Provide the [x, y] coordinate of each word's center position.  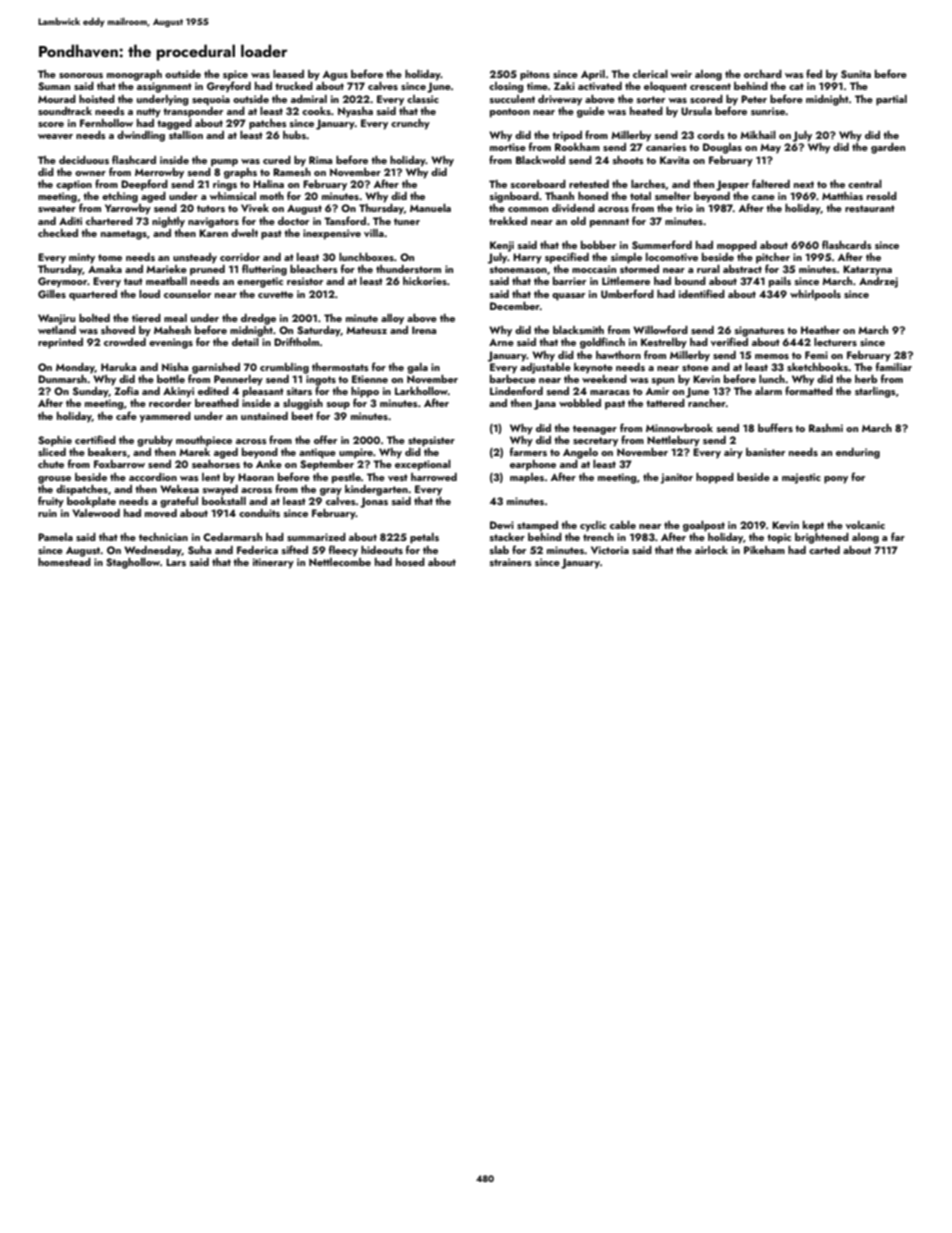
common [528, 209]
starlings [875, 392]
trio [684, 208]
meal [175, 318]
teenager [595, 430]
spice [235, 75]
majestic [801, 478]
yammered [165, 417]
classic [423, 99]
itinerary [273, 563]
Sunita [856, 74]
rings [225, 185]
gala [417, 368]
